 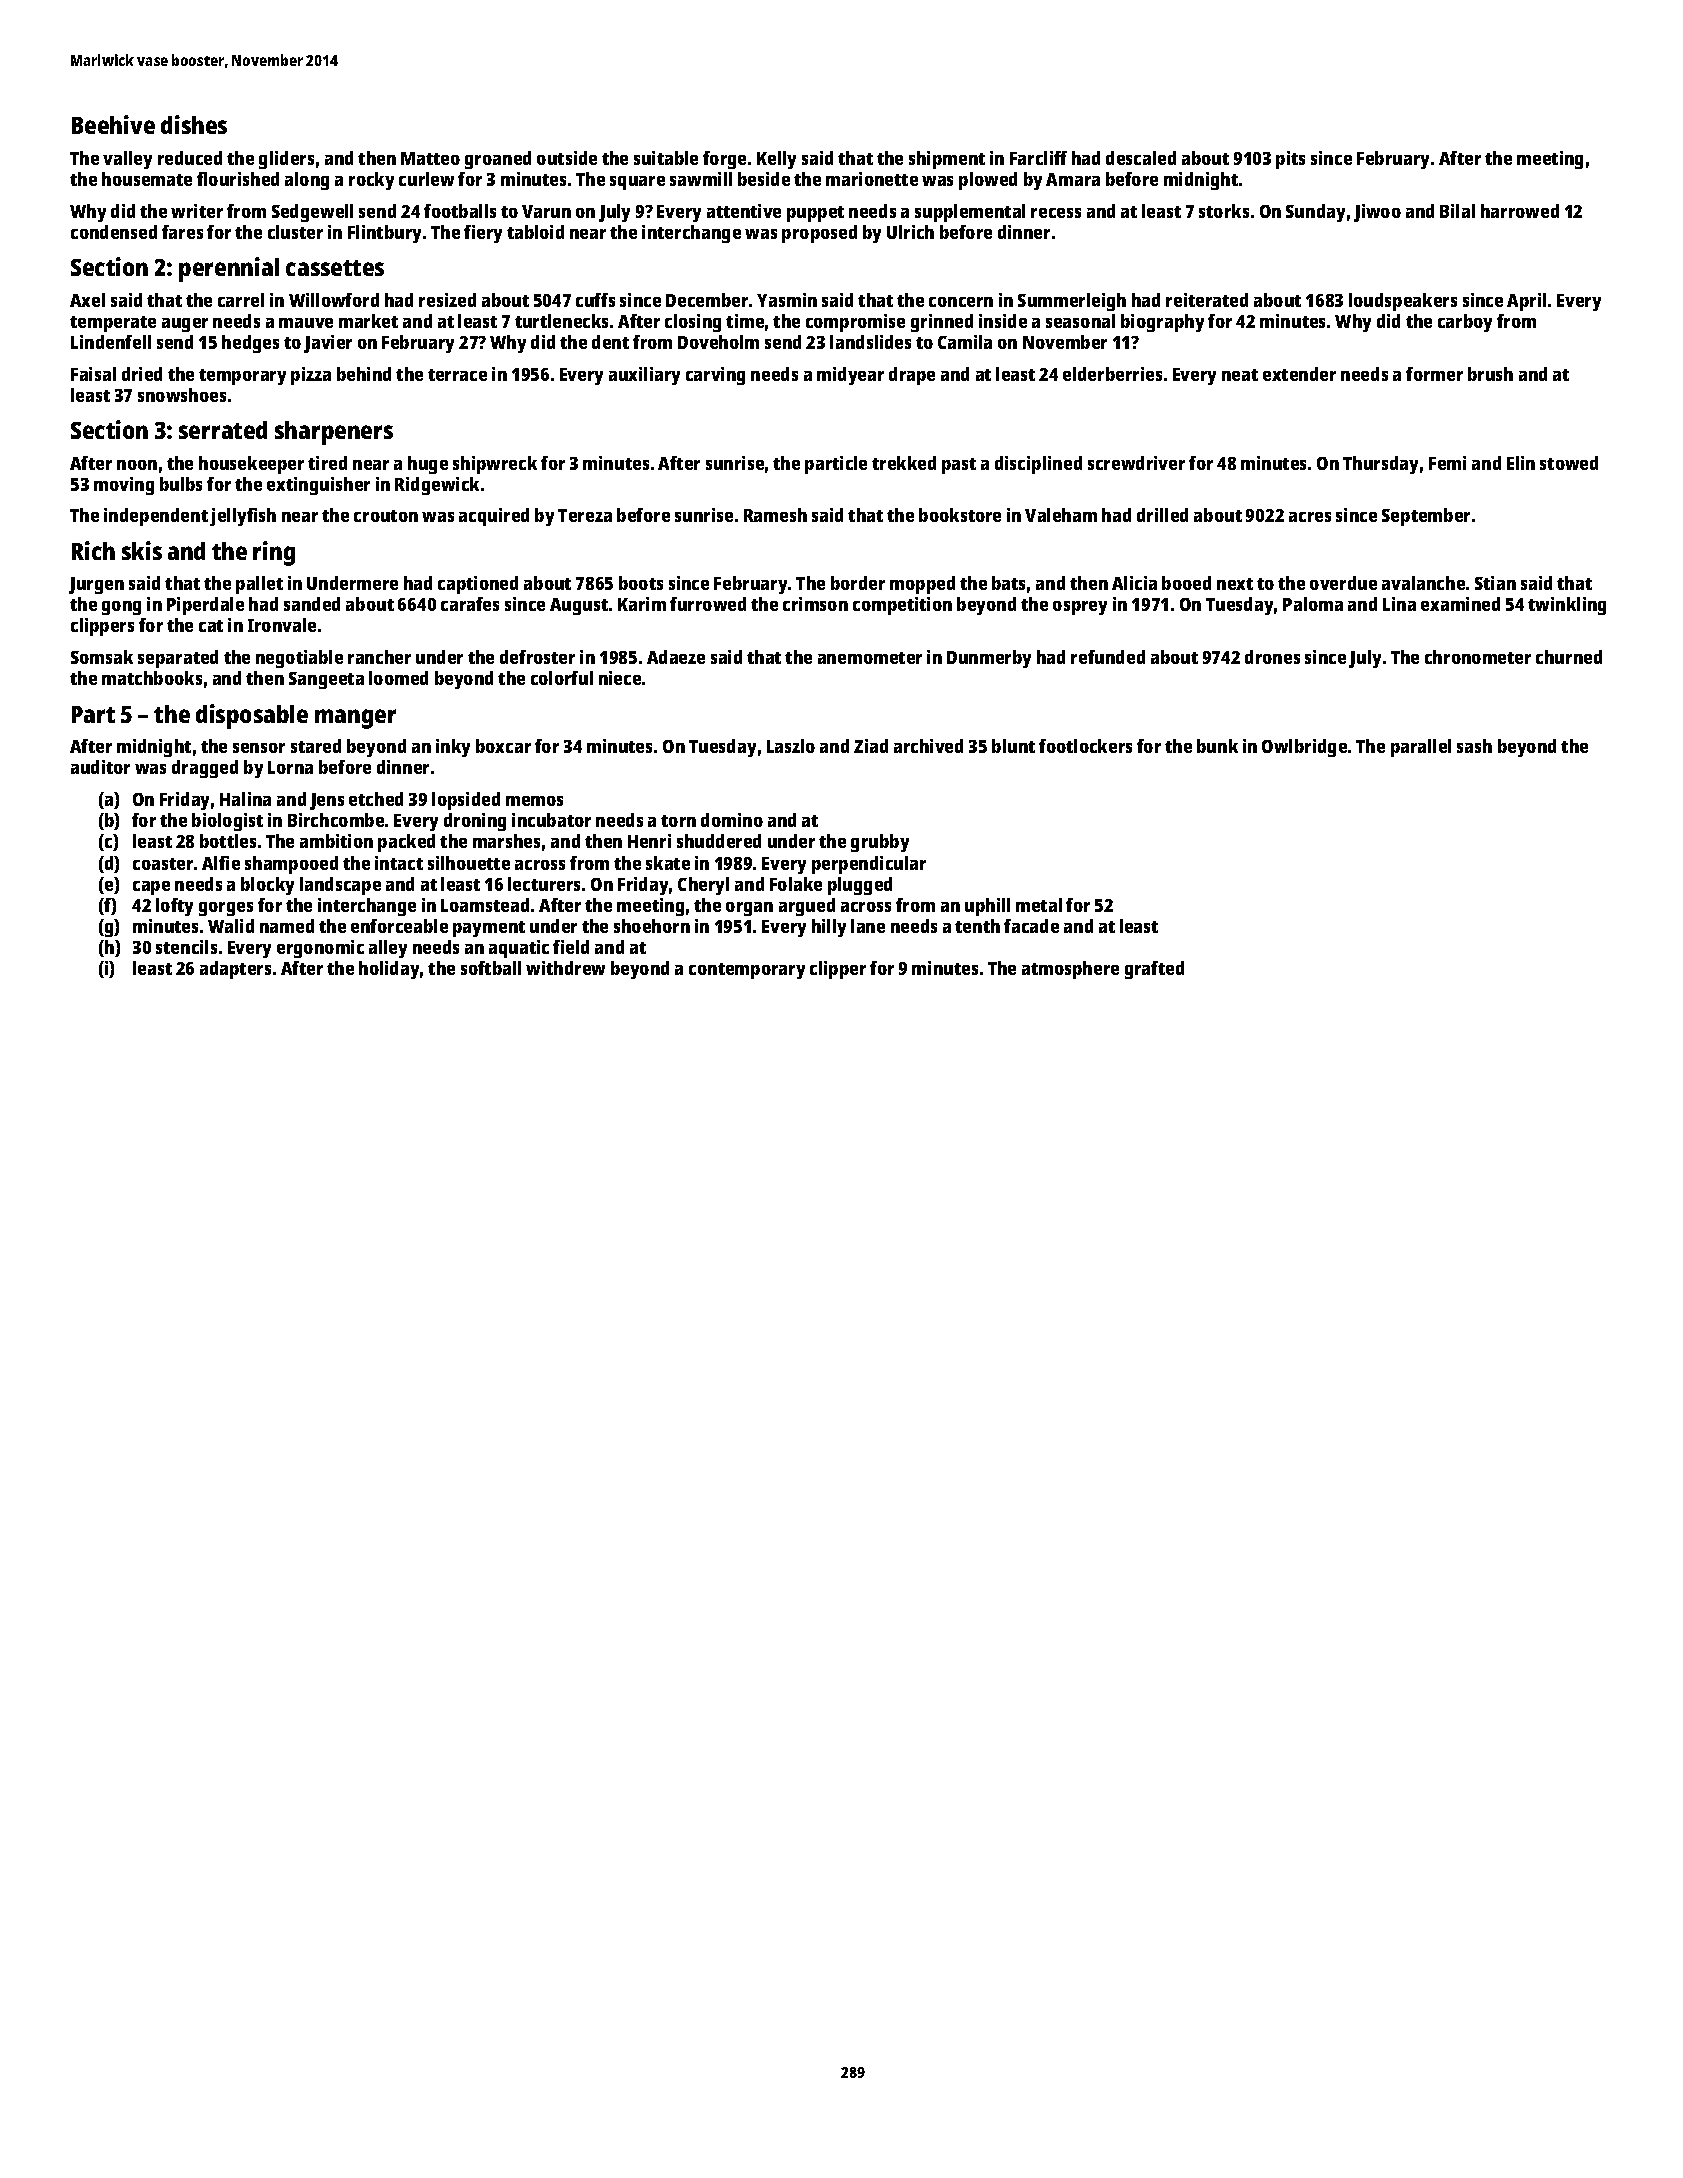 I want to click on Matteo, so click(x=430, y=158).
